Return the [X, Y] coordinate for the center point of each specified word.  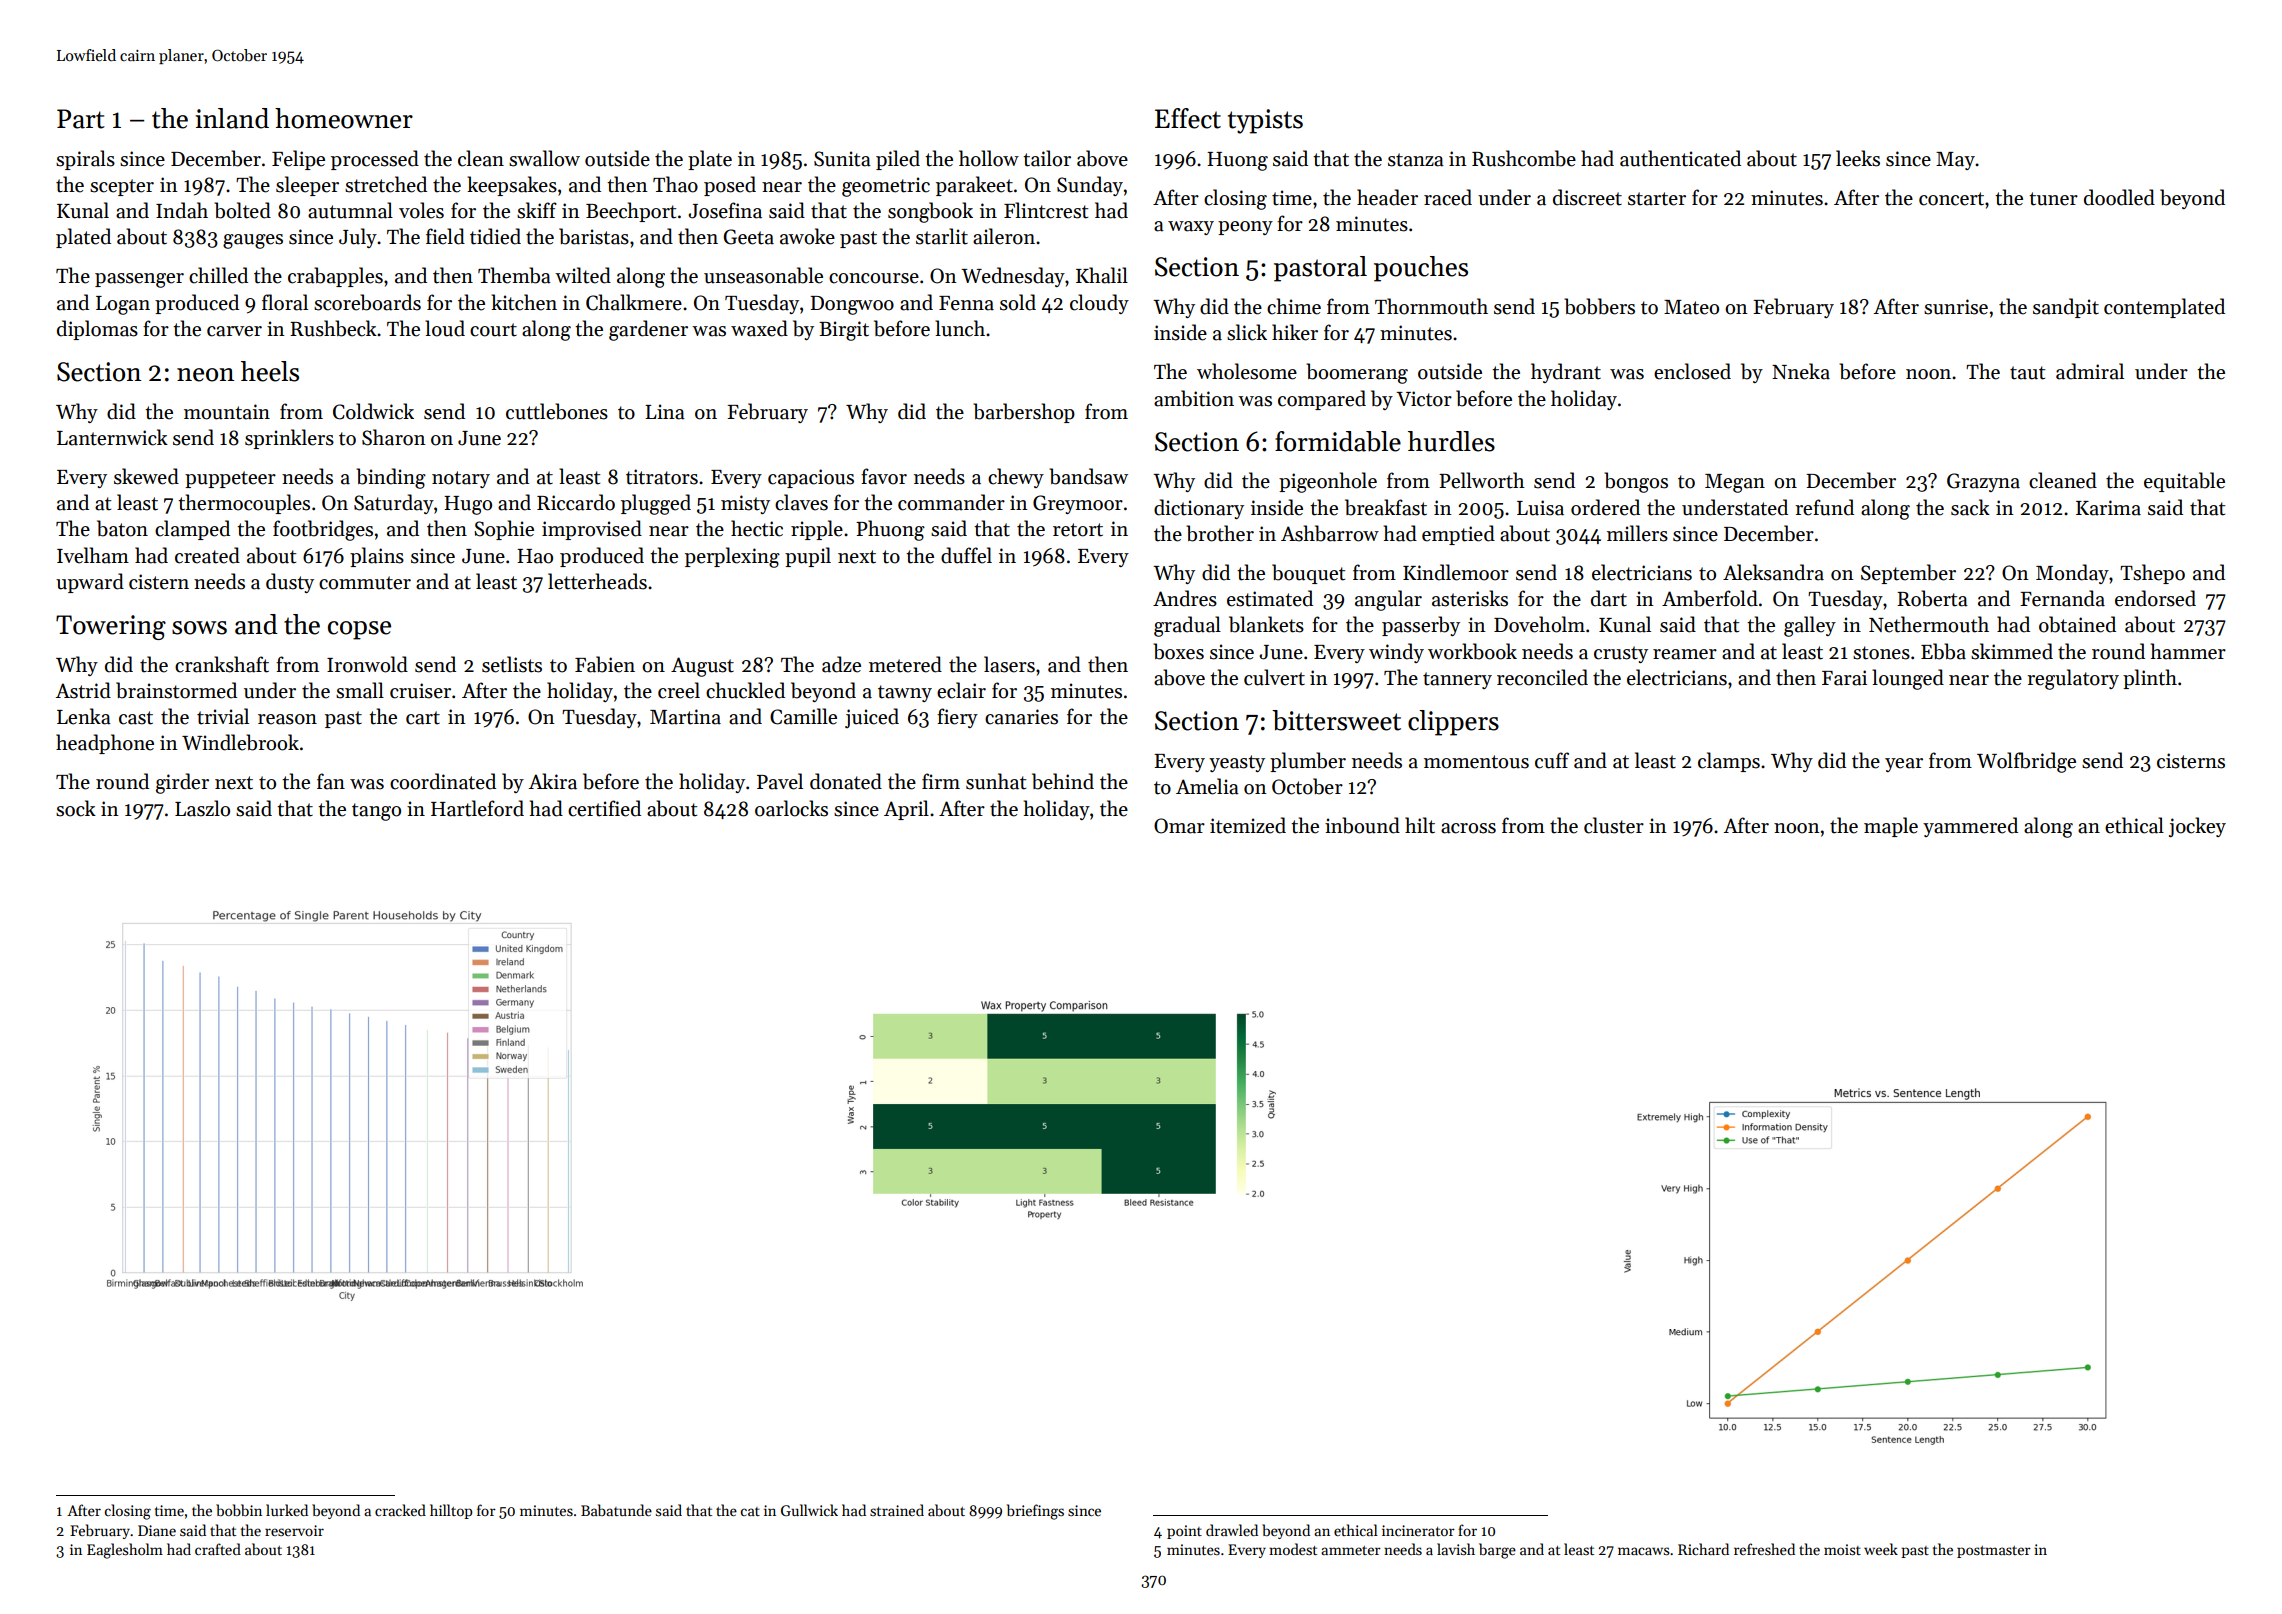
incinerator [1418, 1530]
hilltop [451, 1511]
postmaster [1994, 1552]
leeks [1858, 158]
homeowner [344, 118]
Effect [1188, 118]
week [1881, 1549]
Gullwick [809, 1510]
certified [604, 808]
